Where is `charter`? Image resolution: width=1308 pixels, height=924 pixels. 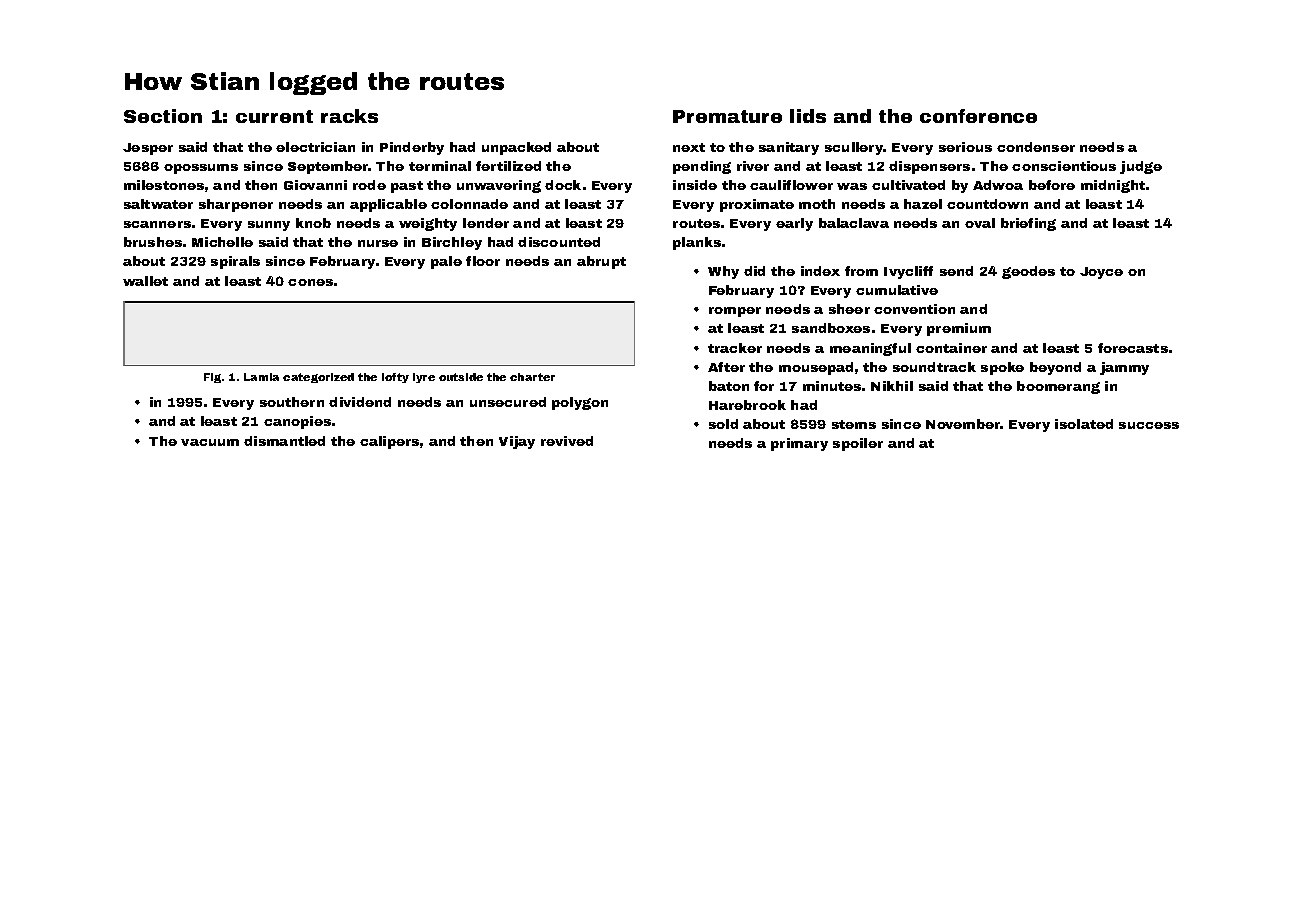
charter is located at coordinates (532, 377).
